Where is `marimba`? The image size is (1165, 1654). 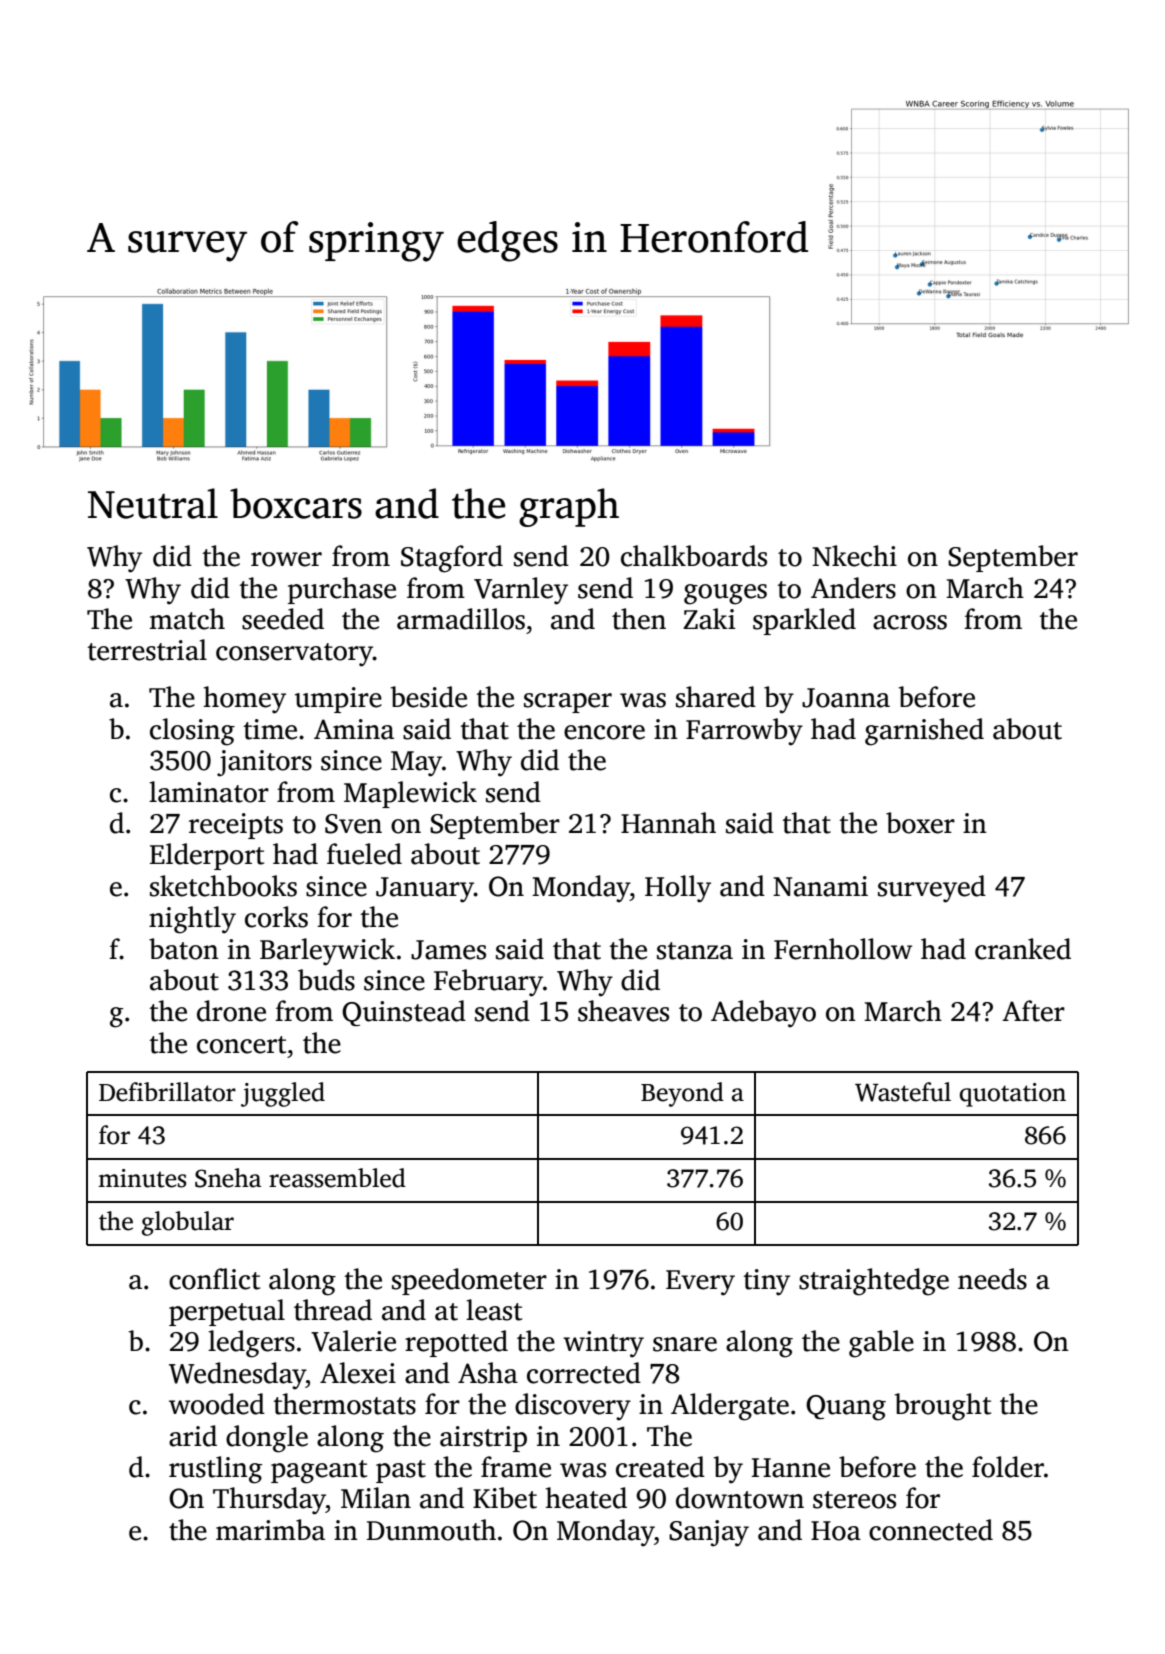 marimba is located at coordinates (270, 1530).
